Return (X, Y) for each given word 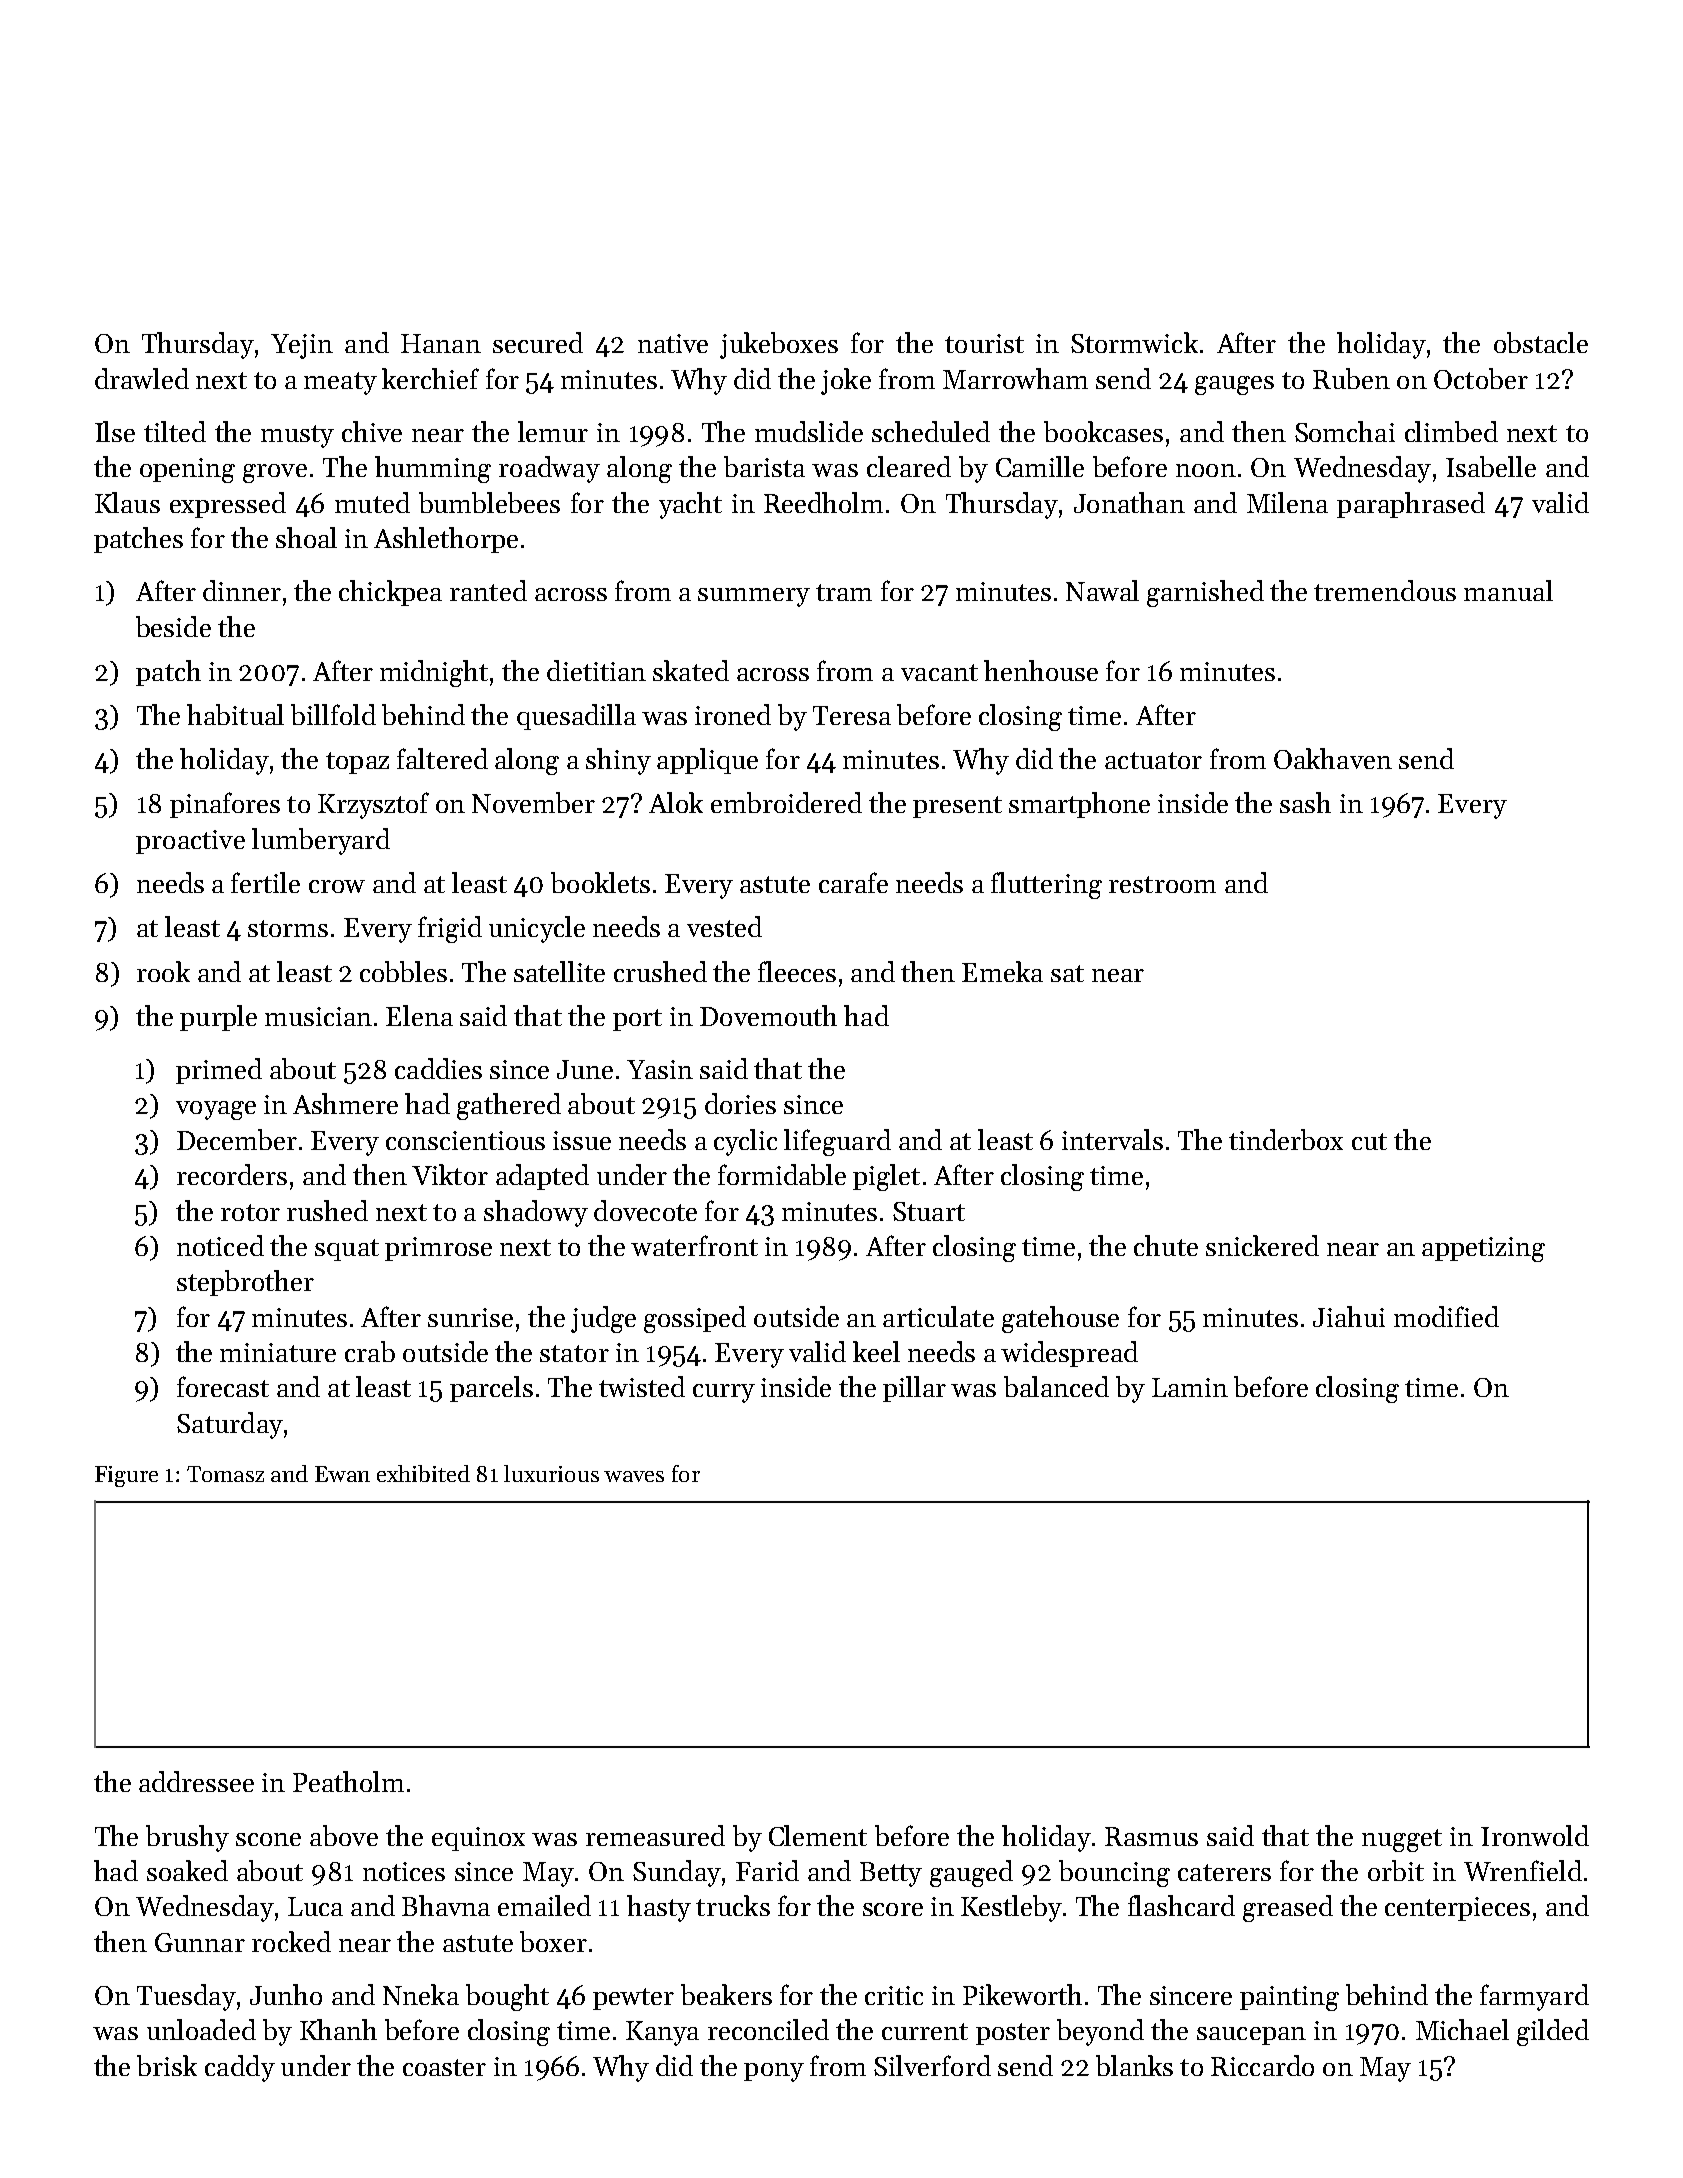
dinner (242, 590)
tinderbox (1286, 1139)
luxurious (551, 1473)
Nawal (1102, 590)
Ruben (1351, 378)
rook (163, 971)
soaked (187, 1870)
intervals (1112, 1139)
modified (1446, 1316)
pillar (914, 1389)
